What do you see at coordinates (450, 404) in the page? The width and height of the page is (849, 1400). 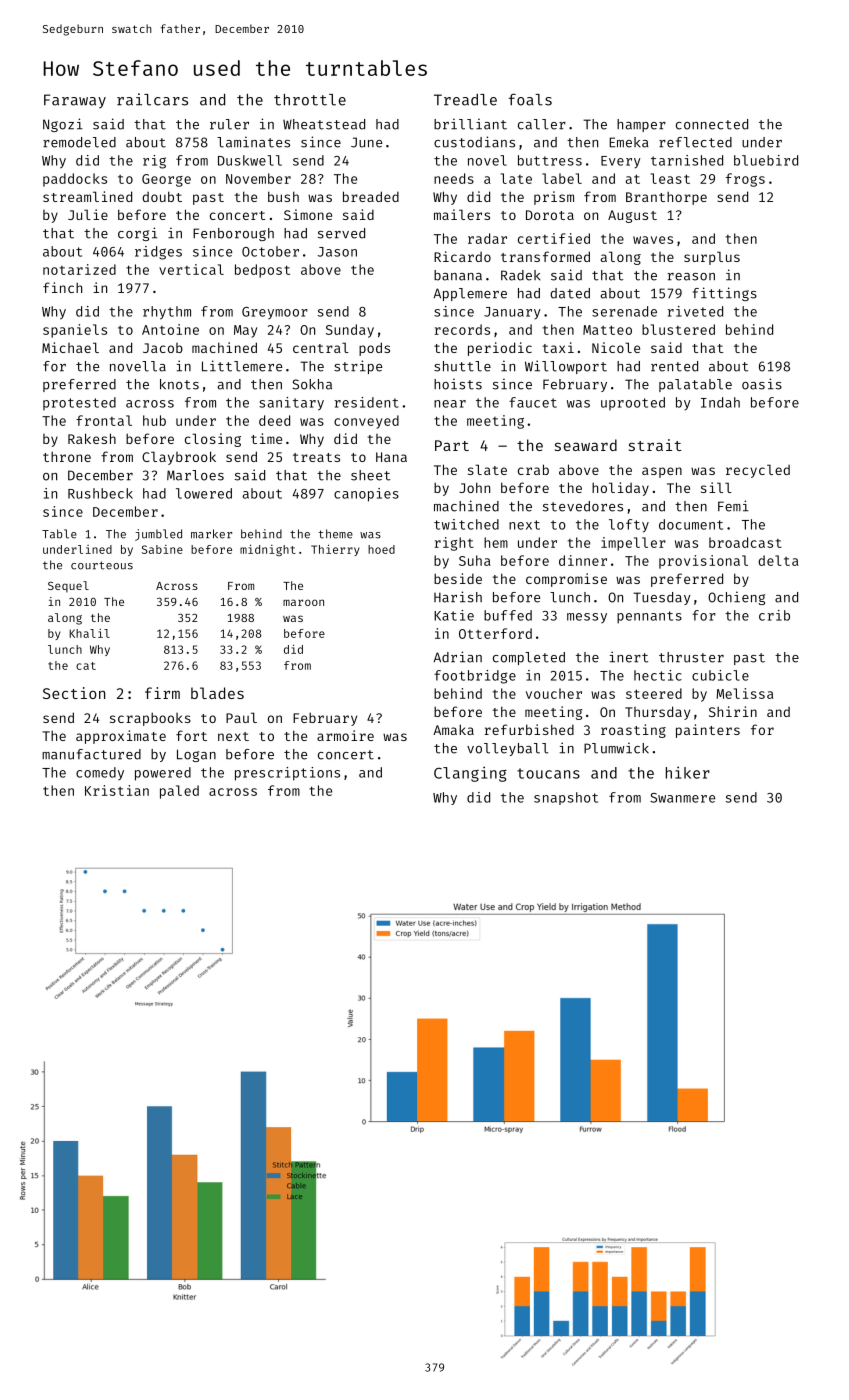 I see `near` at bounding box center [450, 404].
